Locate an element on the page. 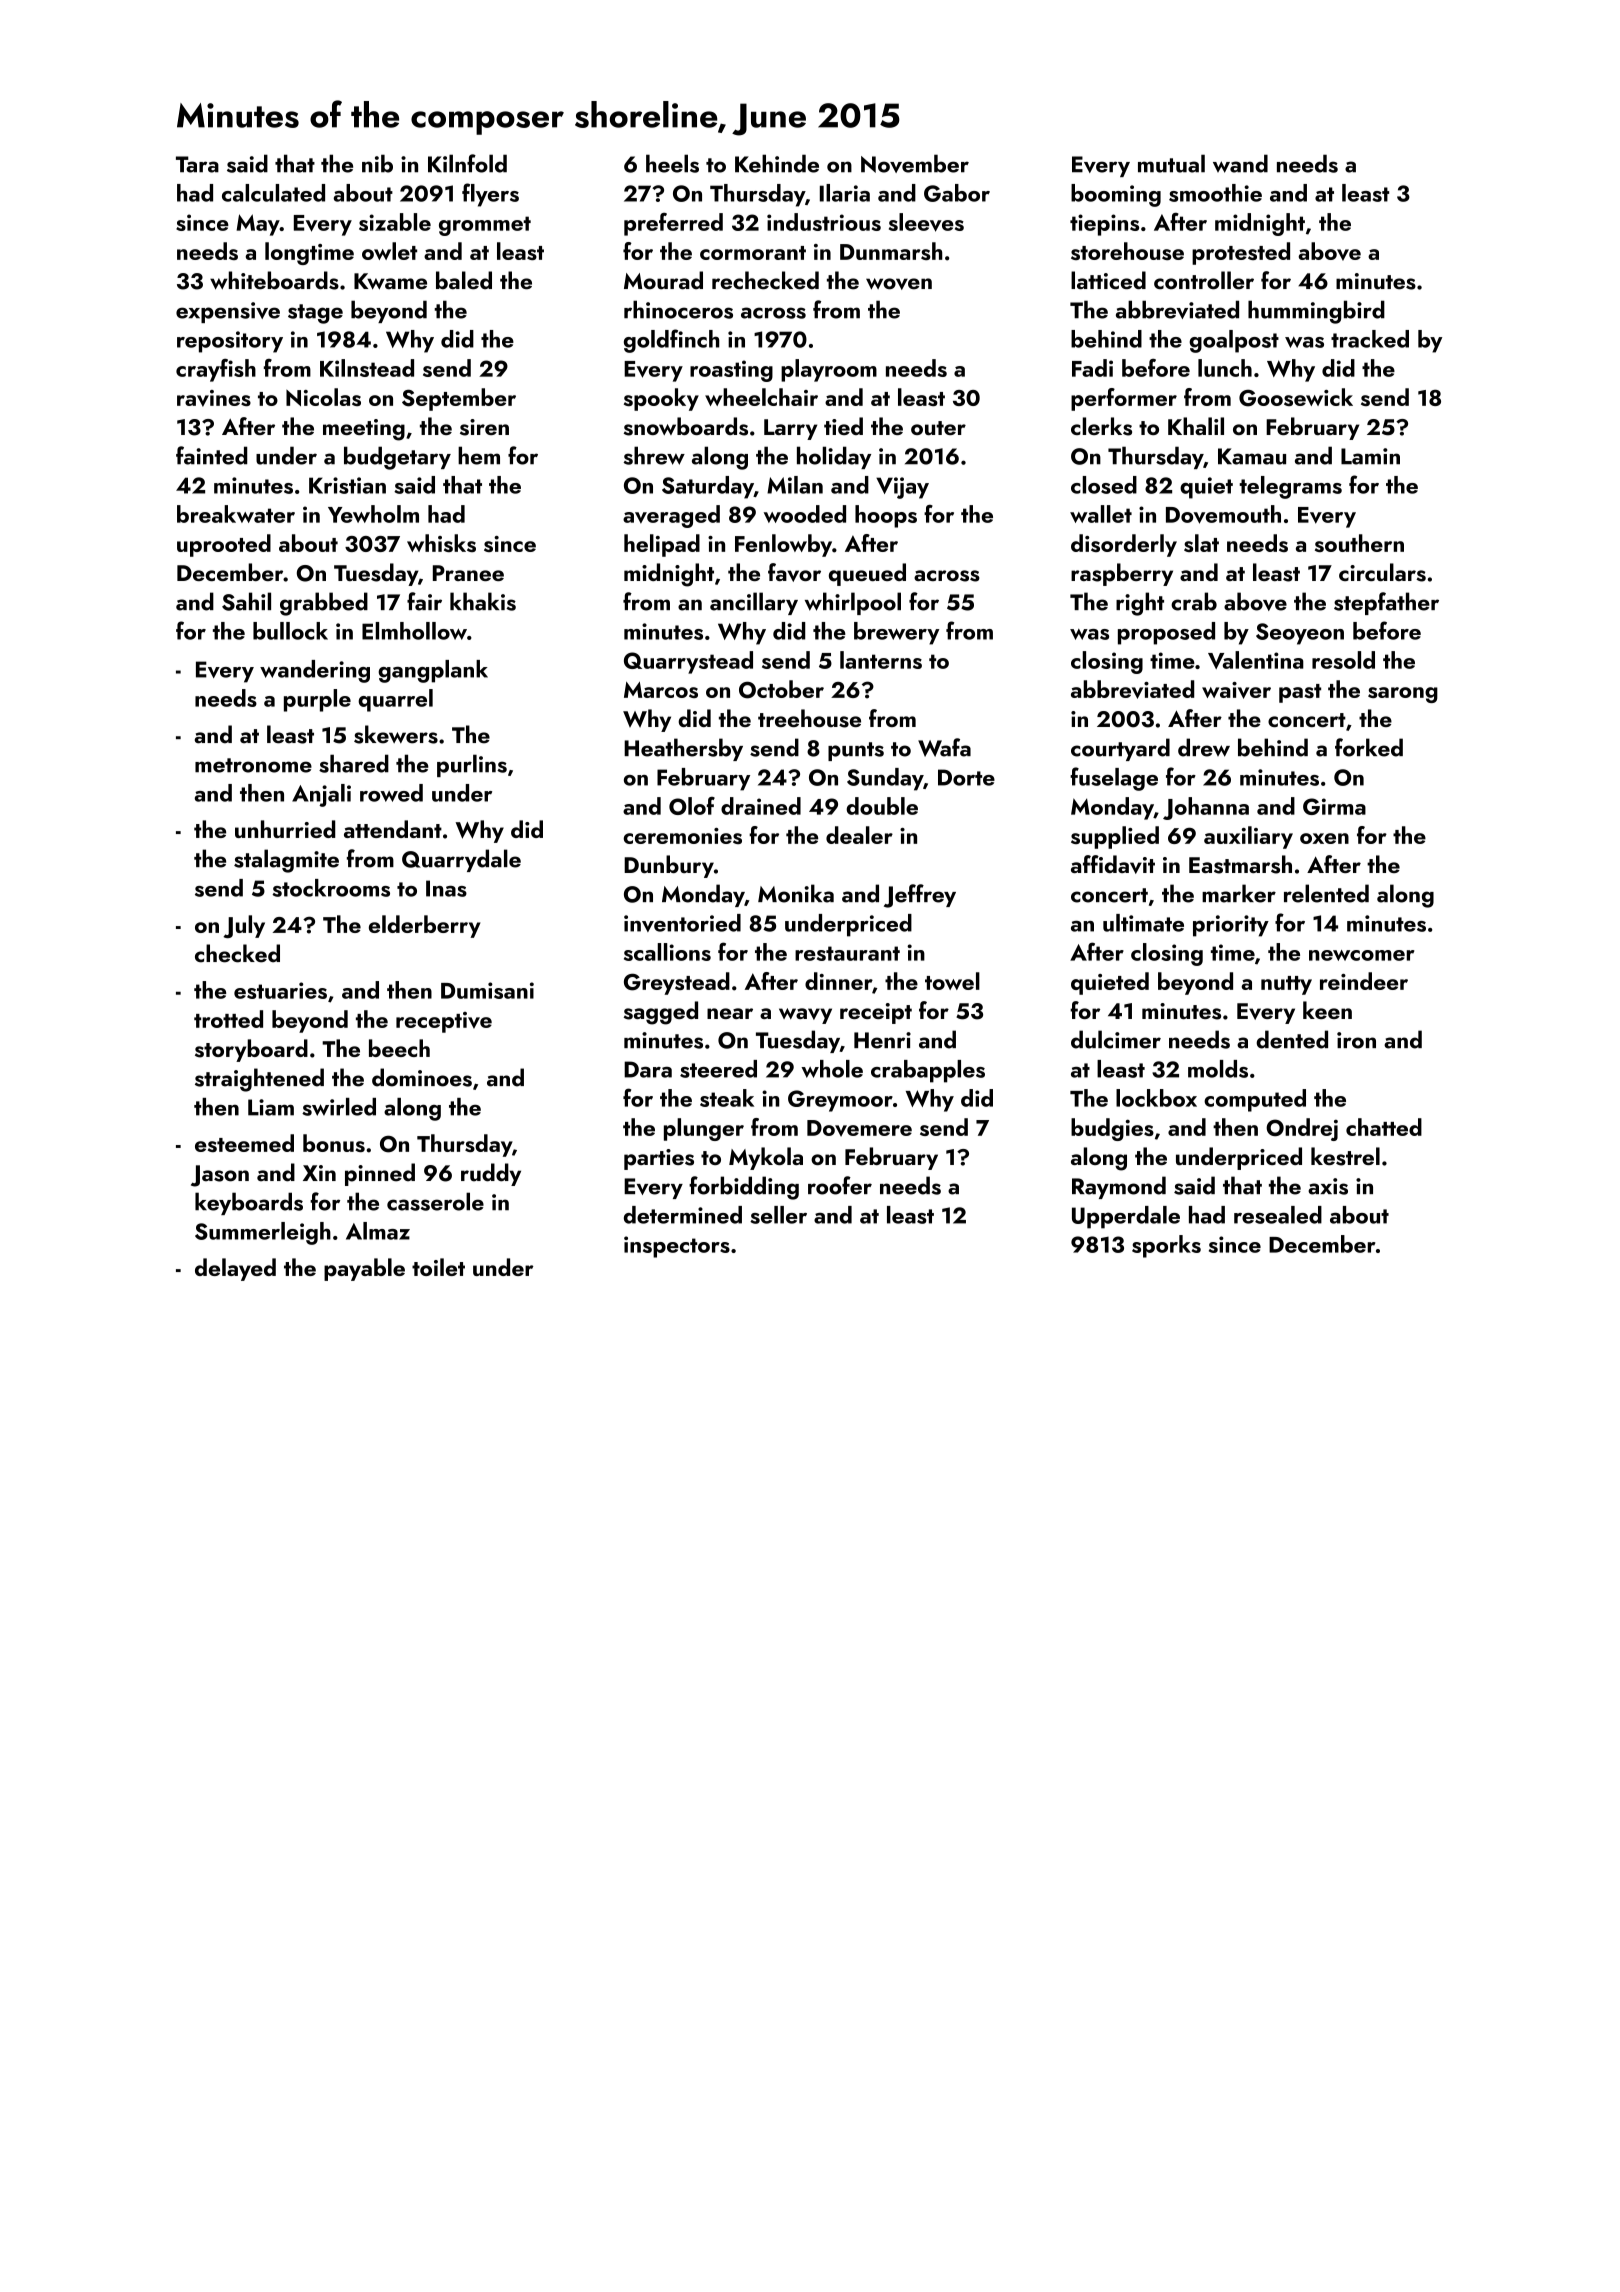 The height and width of the page is (2292, 1620). Greystead is located at coordinates (677, 983).
